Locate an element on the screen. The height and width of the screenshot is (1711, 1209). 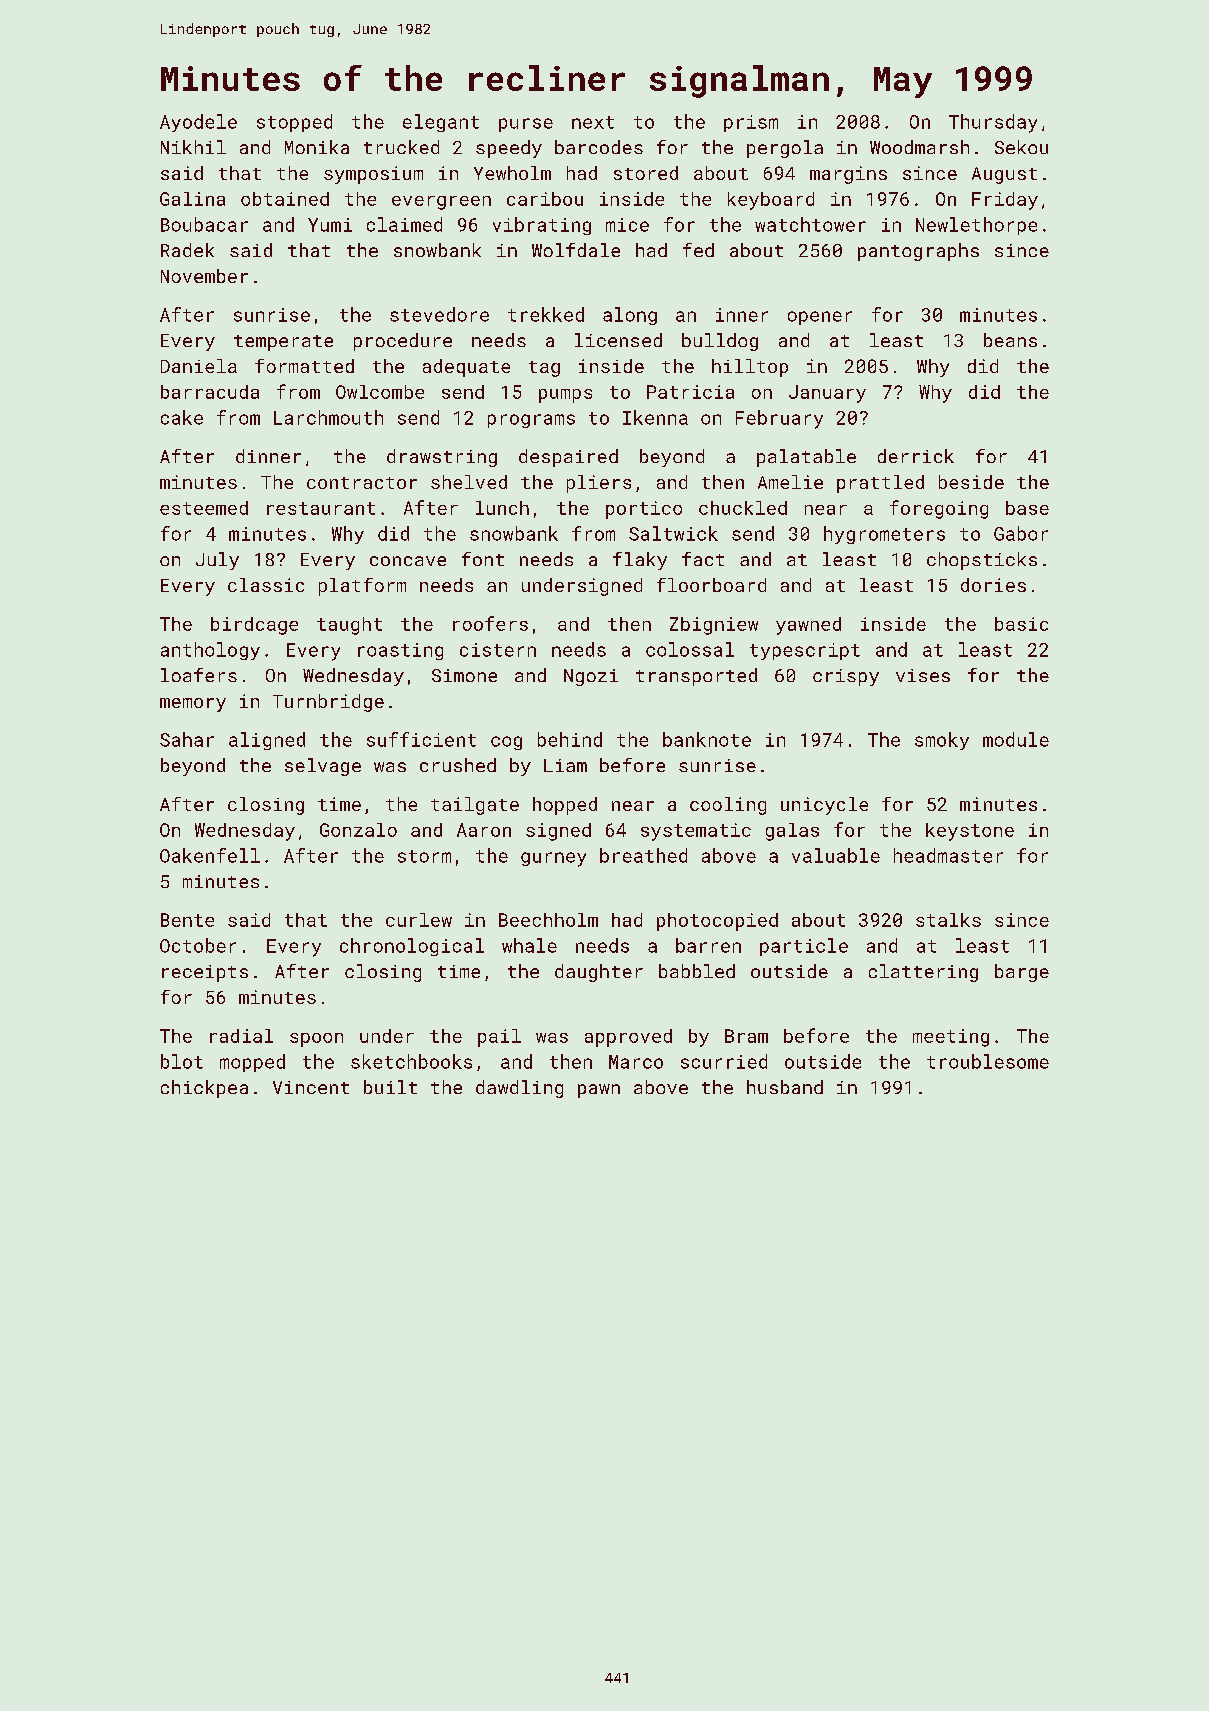
basic is located at coordinates (1021, 624).
